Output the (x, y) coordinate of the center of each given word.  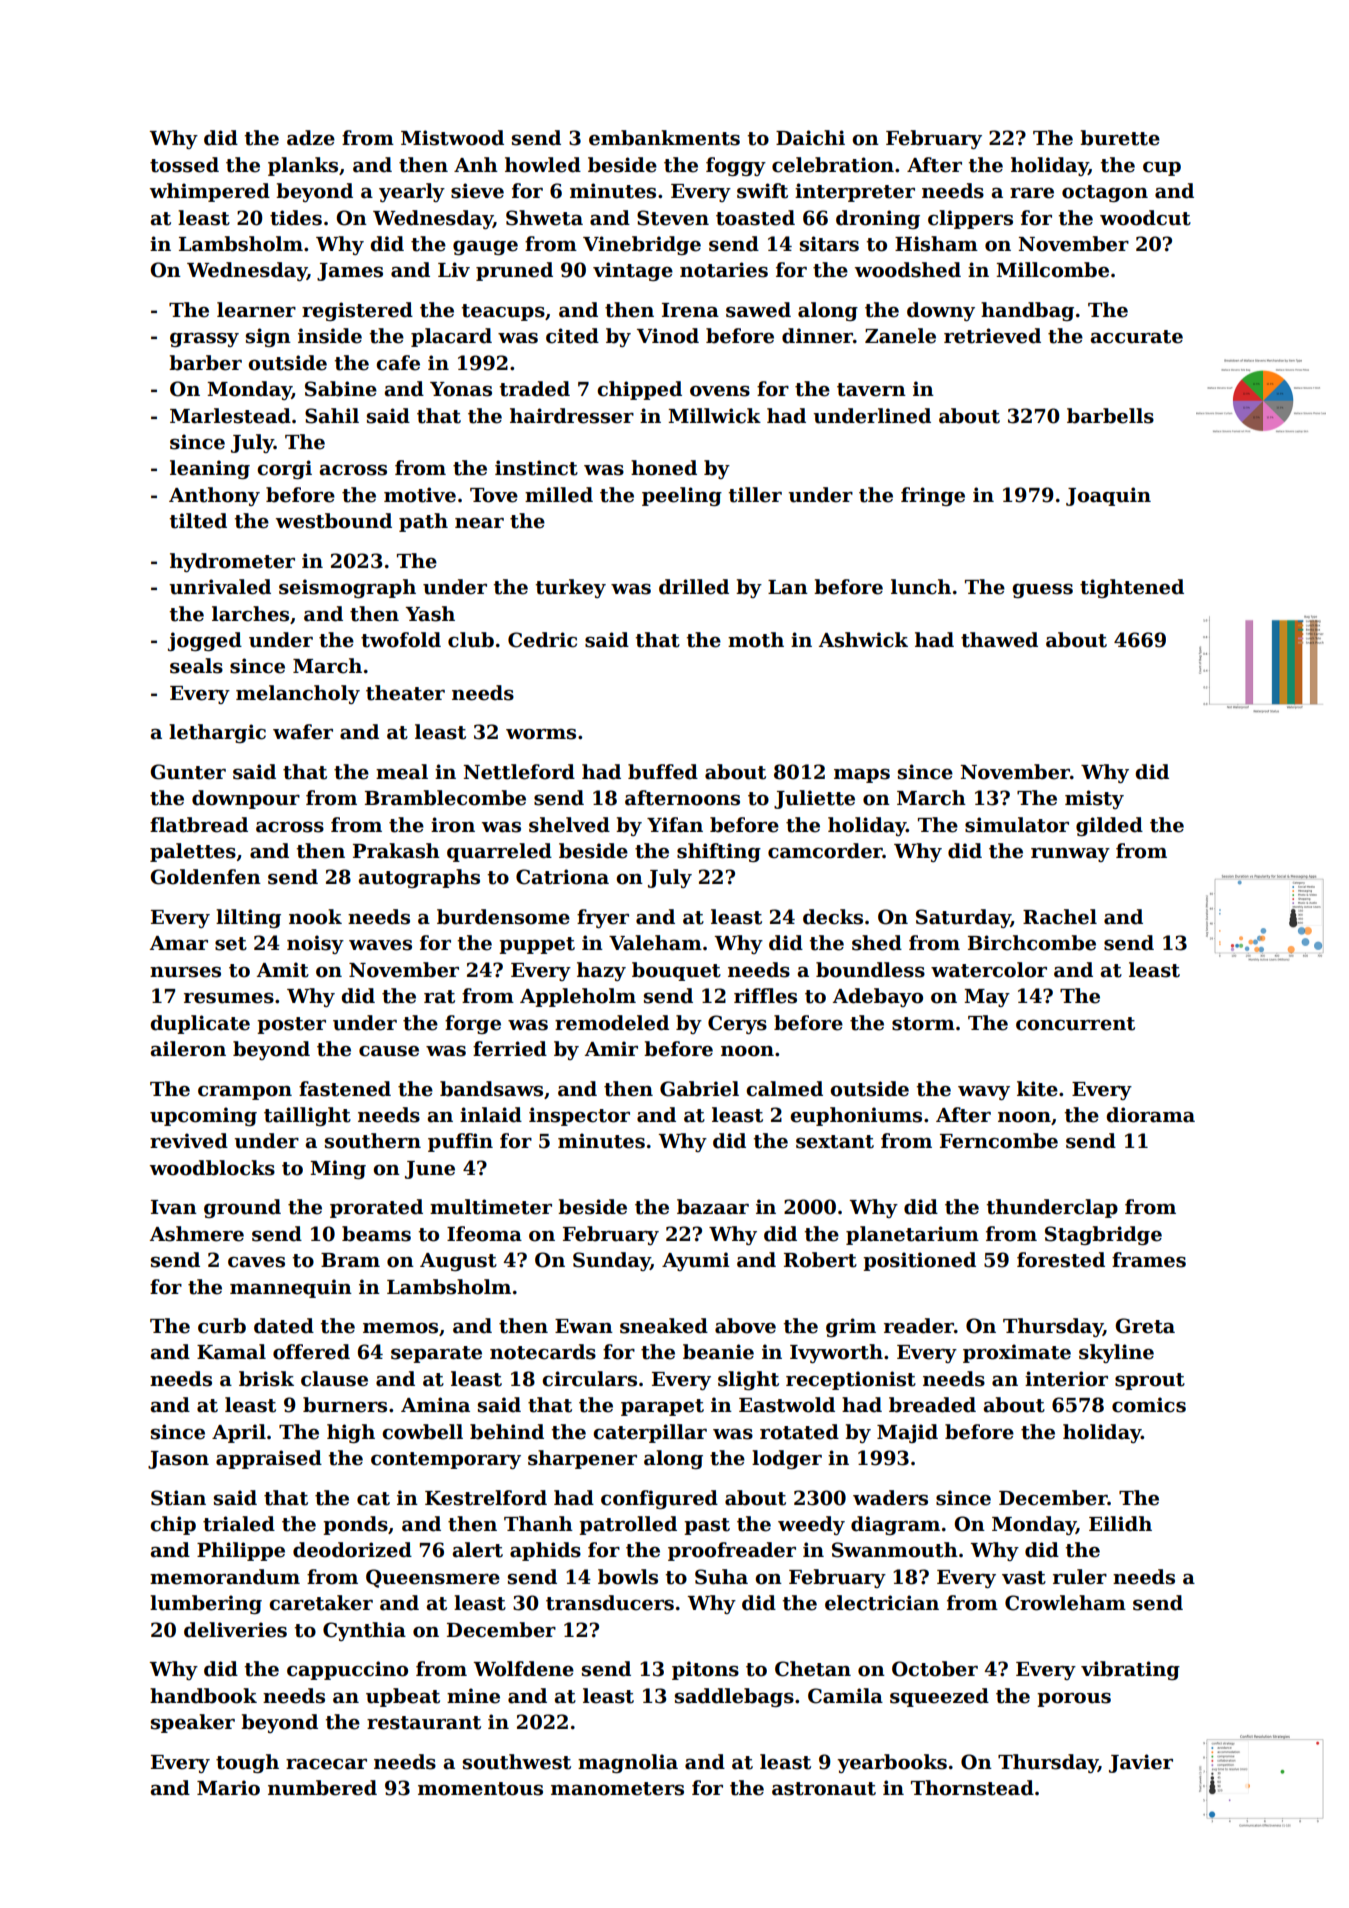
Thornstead (972, 1788)
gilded (1109, 826)
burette (1120, 138)
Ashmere (197, 1234)
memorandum (225, 1577)
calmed (784, 1089)
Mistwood (452, 138)
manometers (617, 1789)
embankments (664, 138)
